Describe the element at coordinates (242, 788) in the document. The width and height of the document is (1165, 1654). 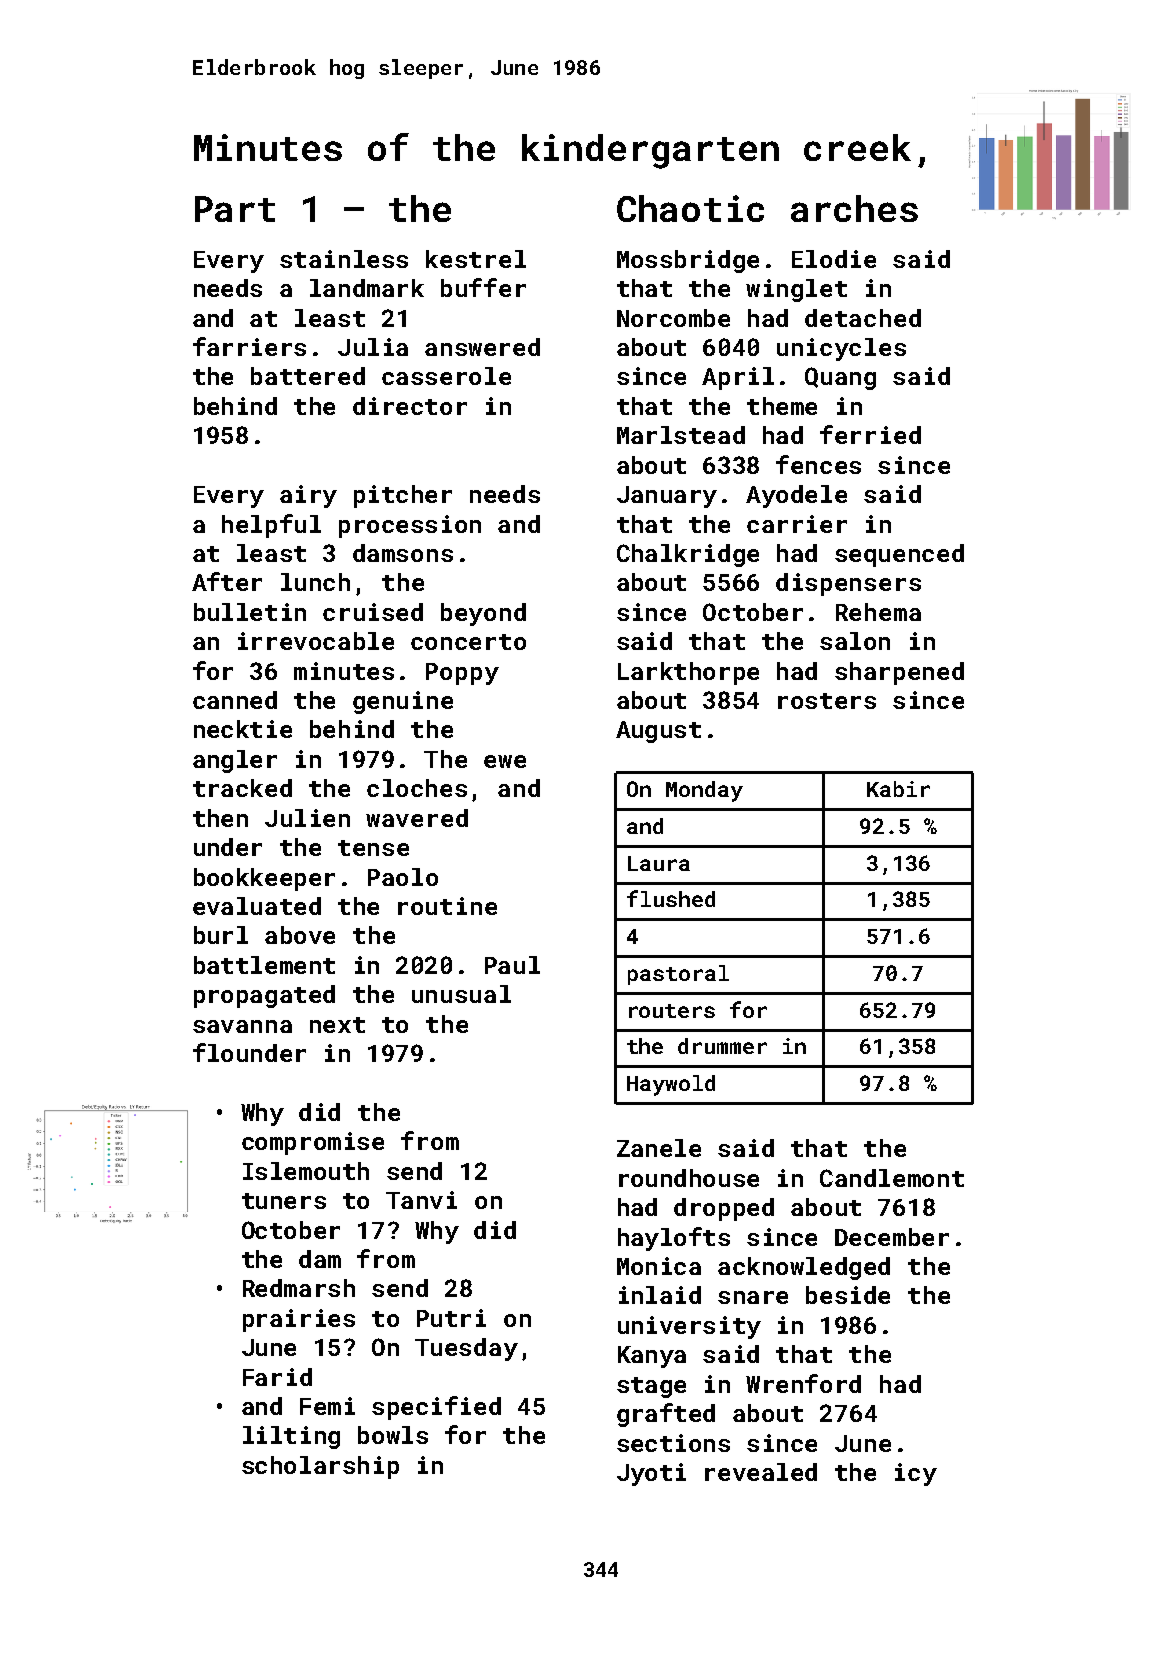
I see `tracked` at that location.
